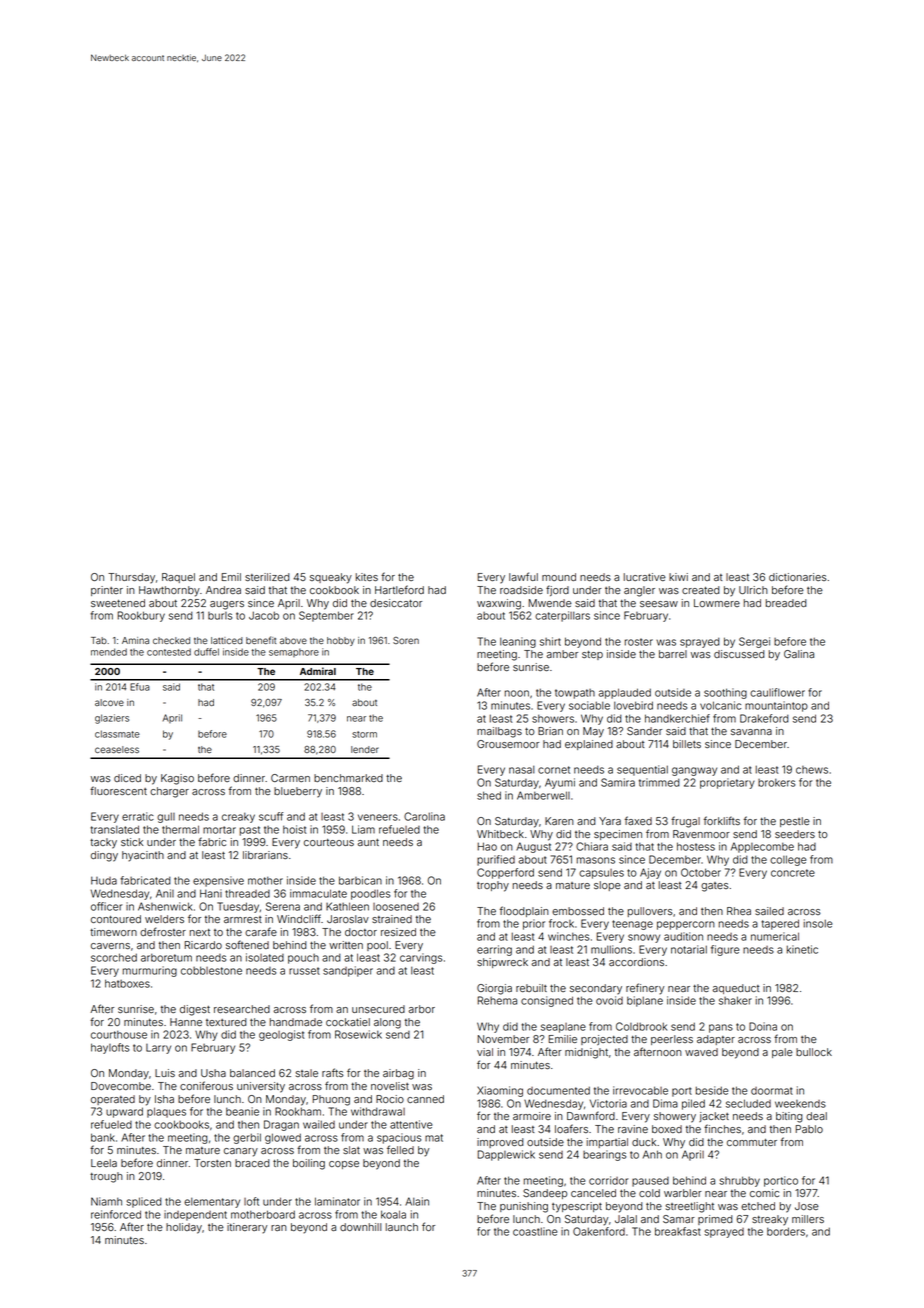 The height and width of the image is (1308, 924). I want to click on Whitbeck, so click(500, 834).
